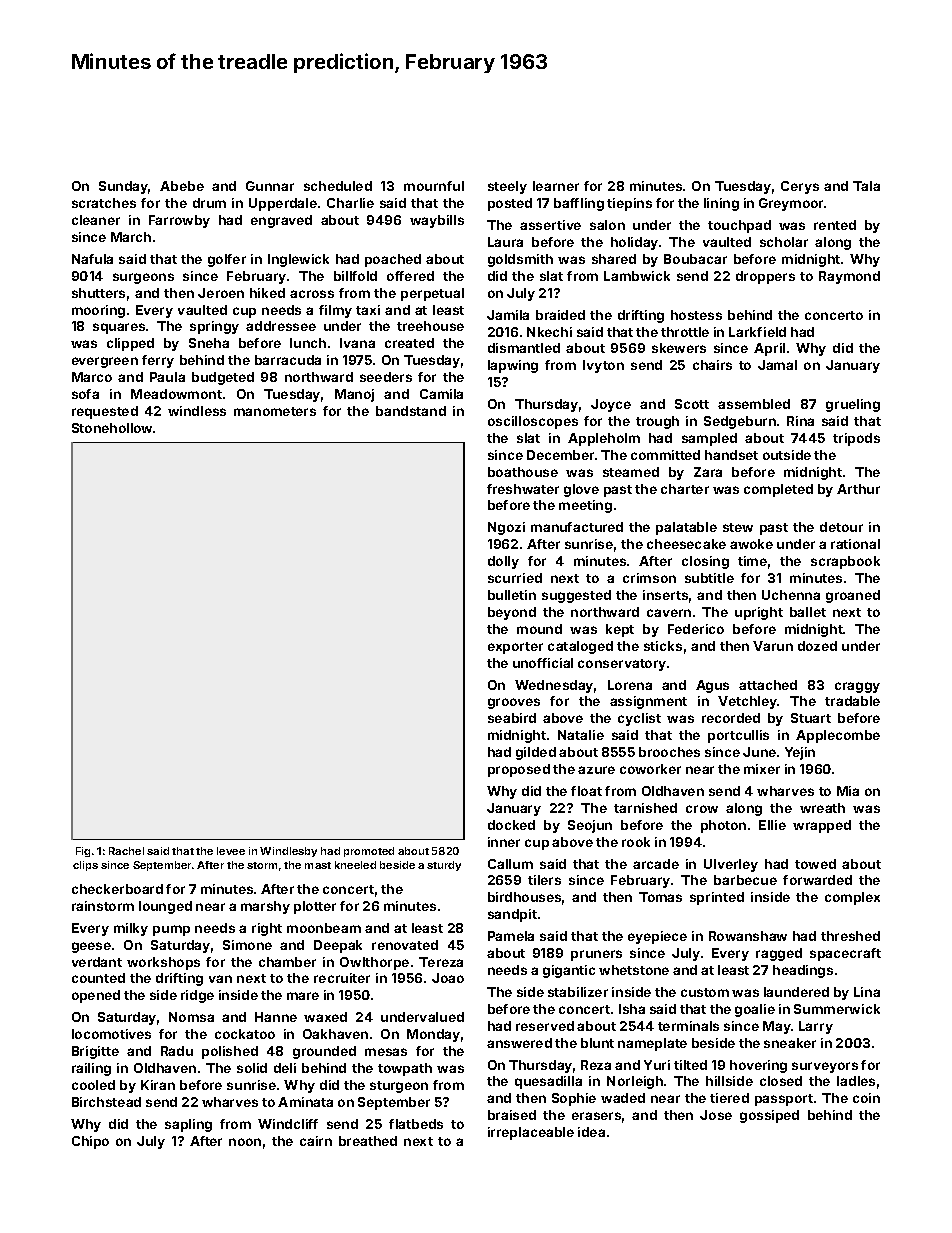  What do you see at coordinates (721, 204) in the screenshot?
I see `lining` at bounding box center [721, 204].
